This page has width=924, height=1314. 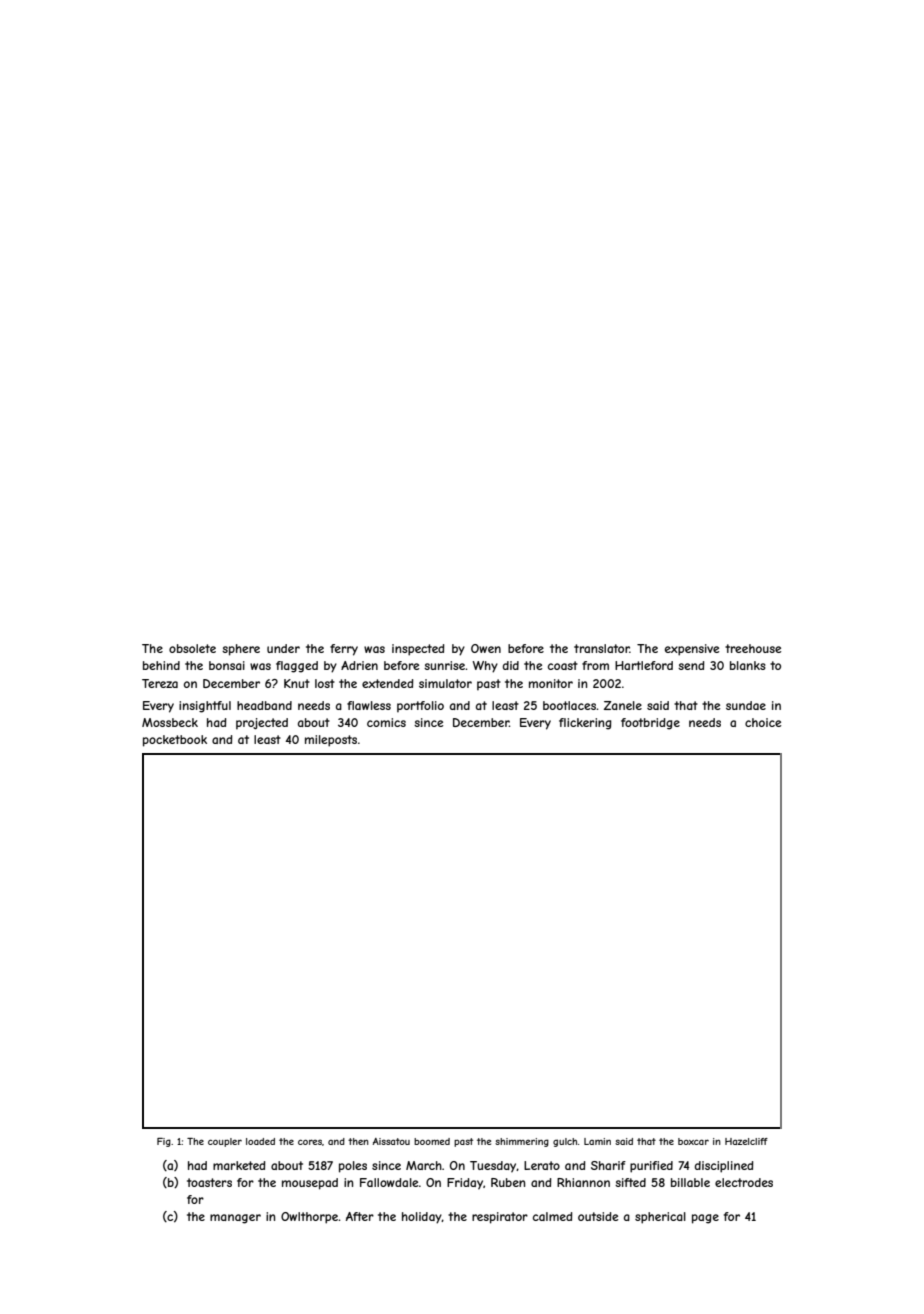 I want to click on shimmering, so click(x=522, y=1142).
